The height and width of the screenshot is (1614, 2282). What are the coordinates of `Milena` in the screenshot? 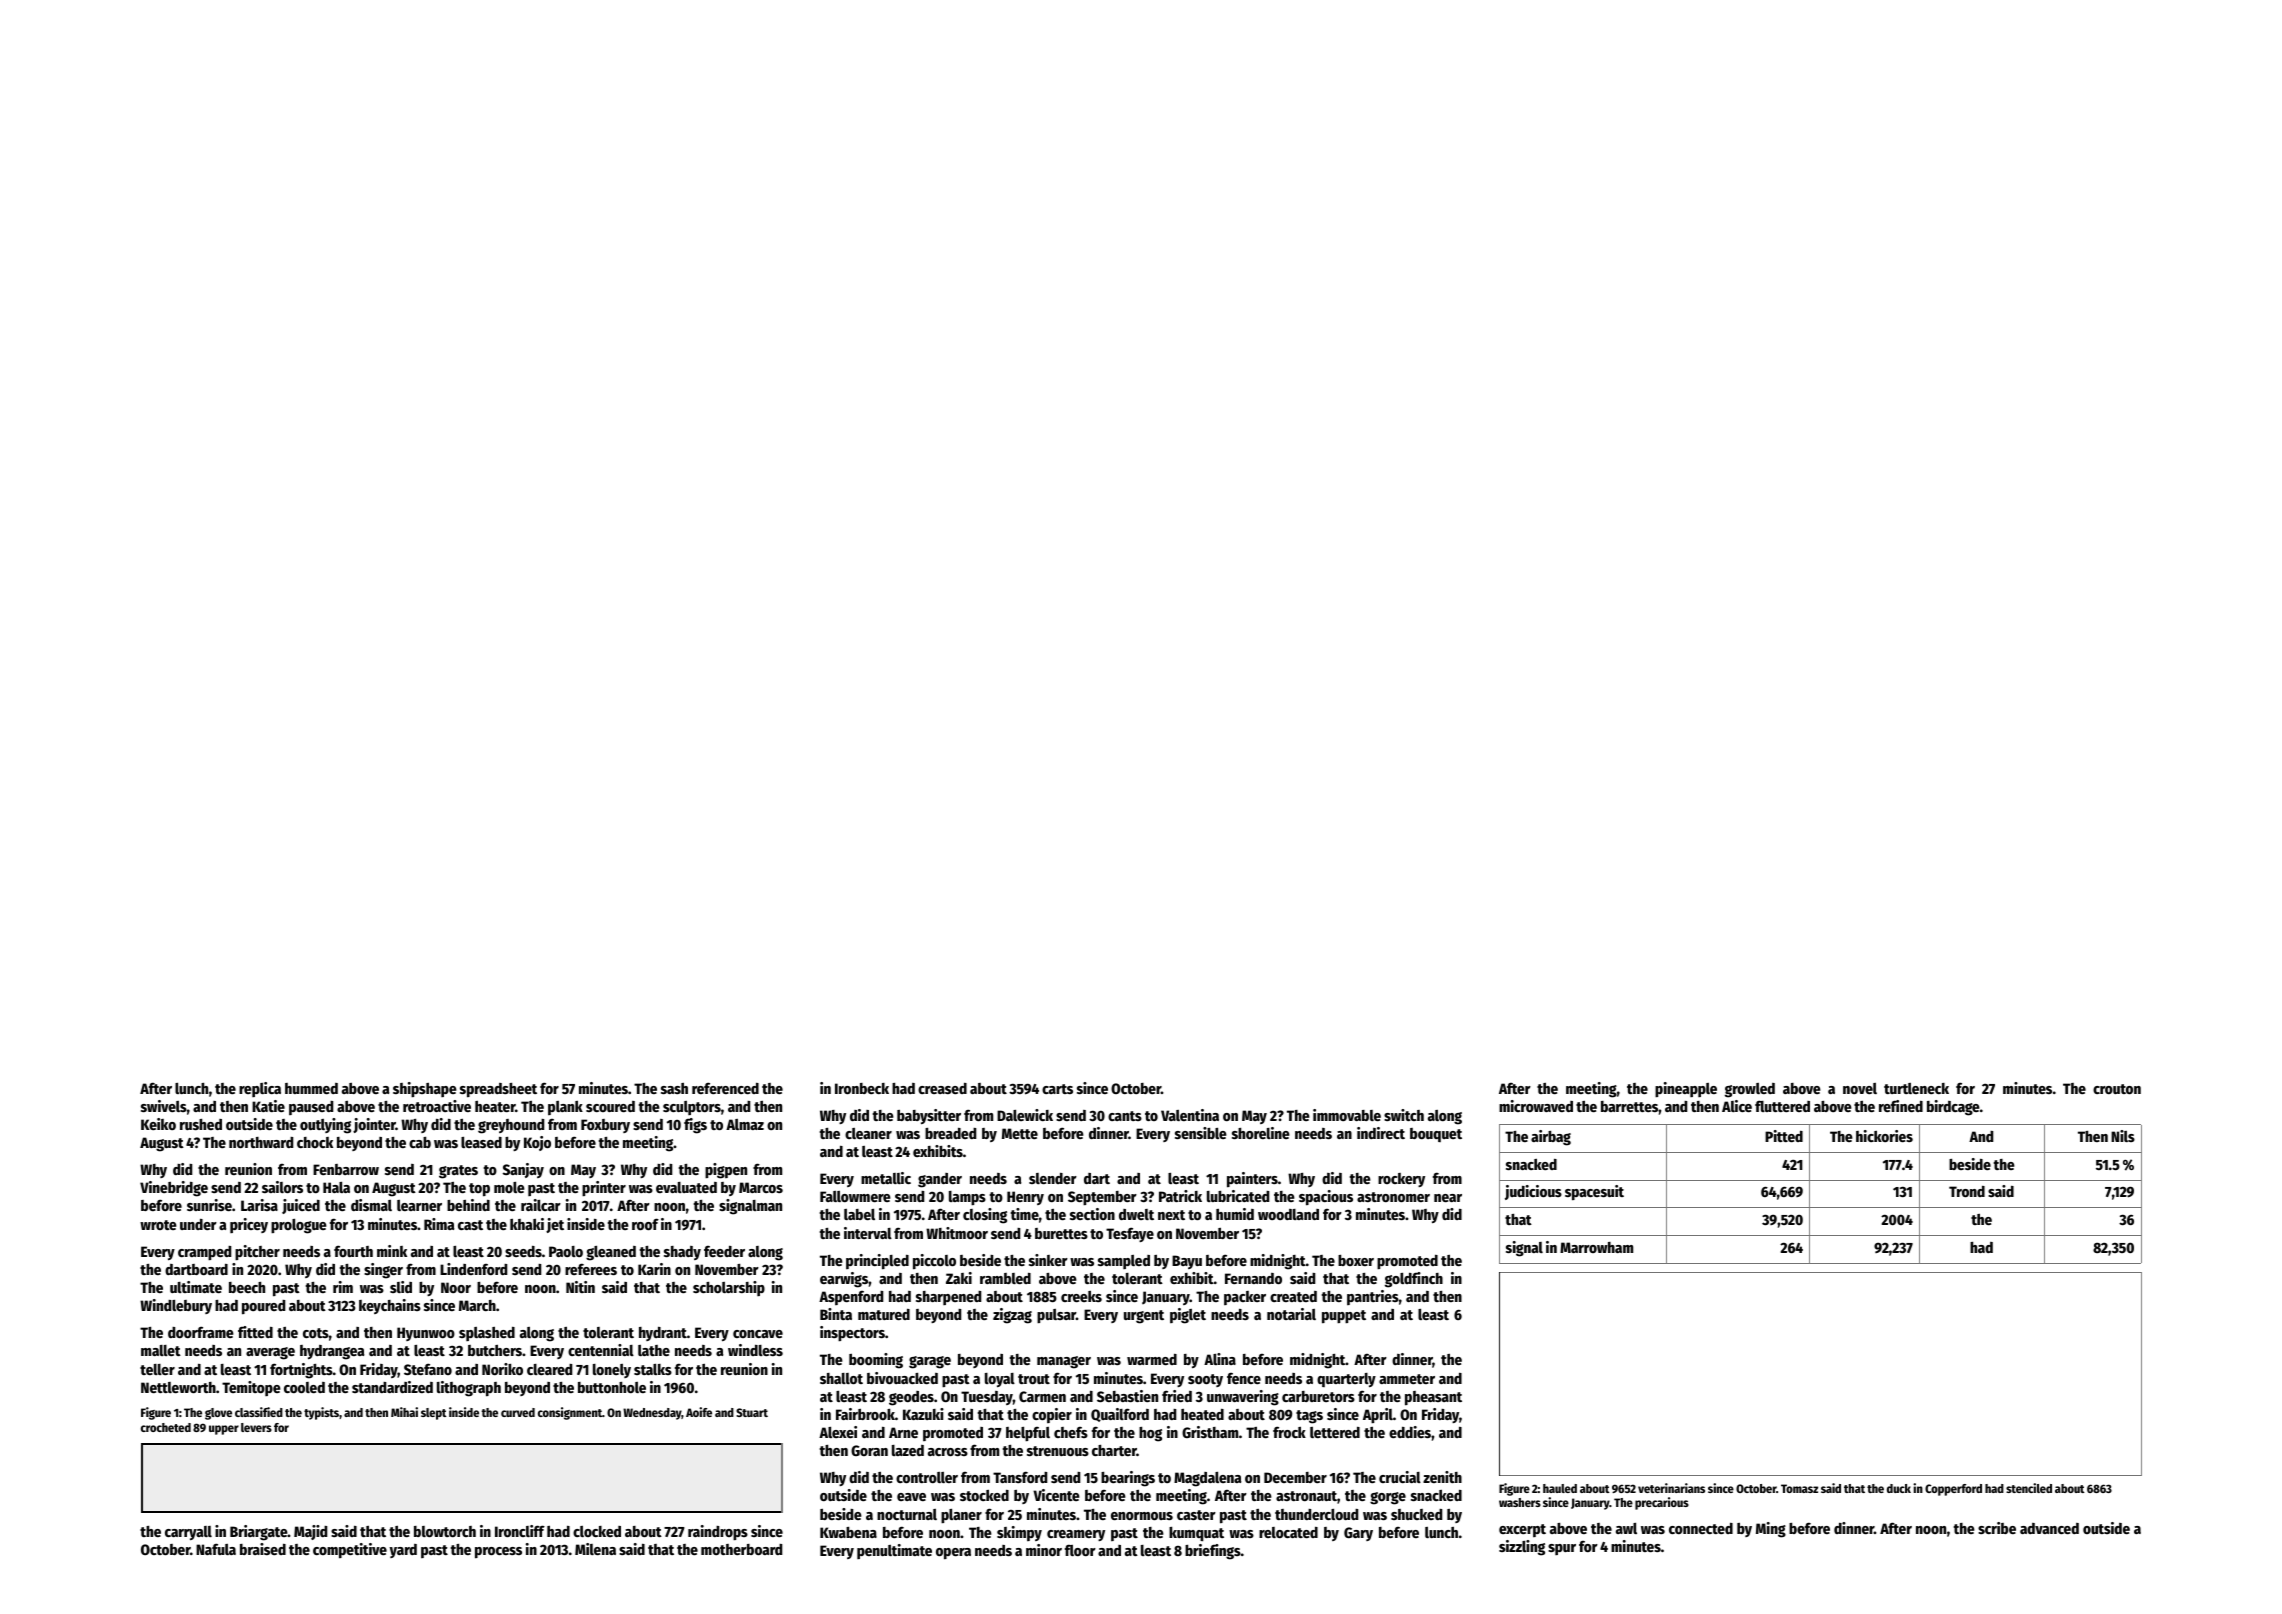 It's located at (595, 1549).
